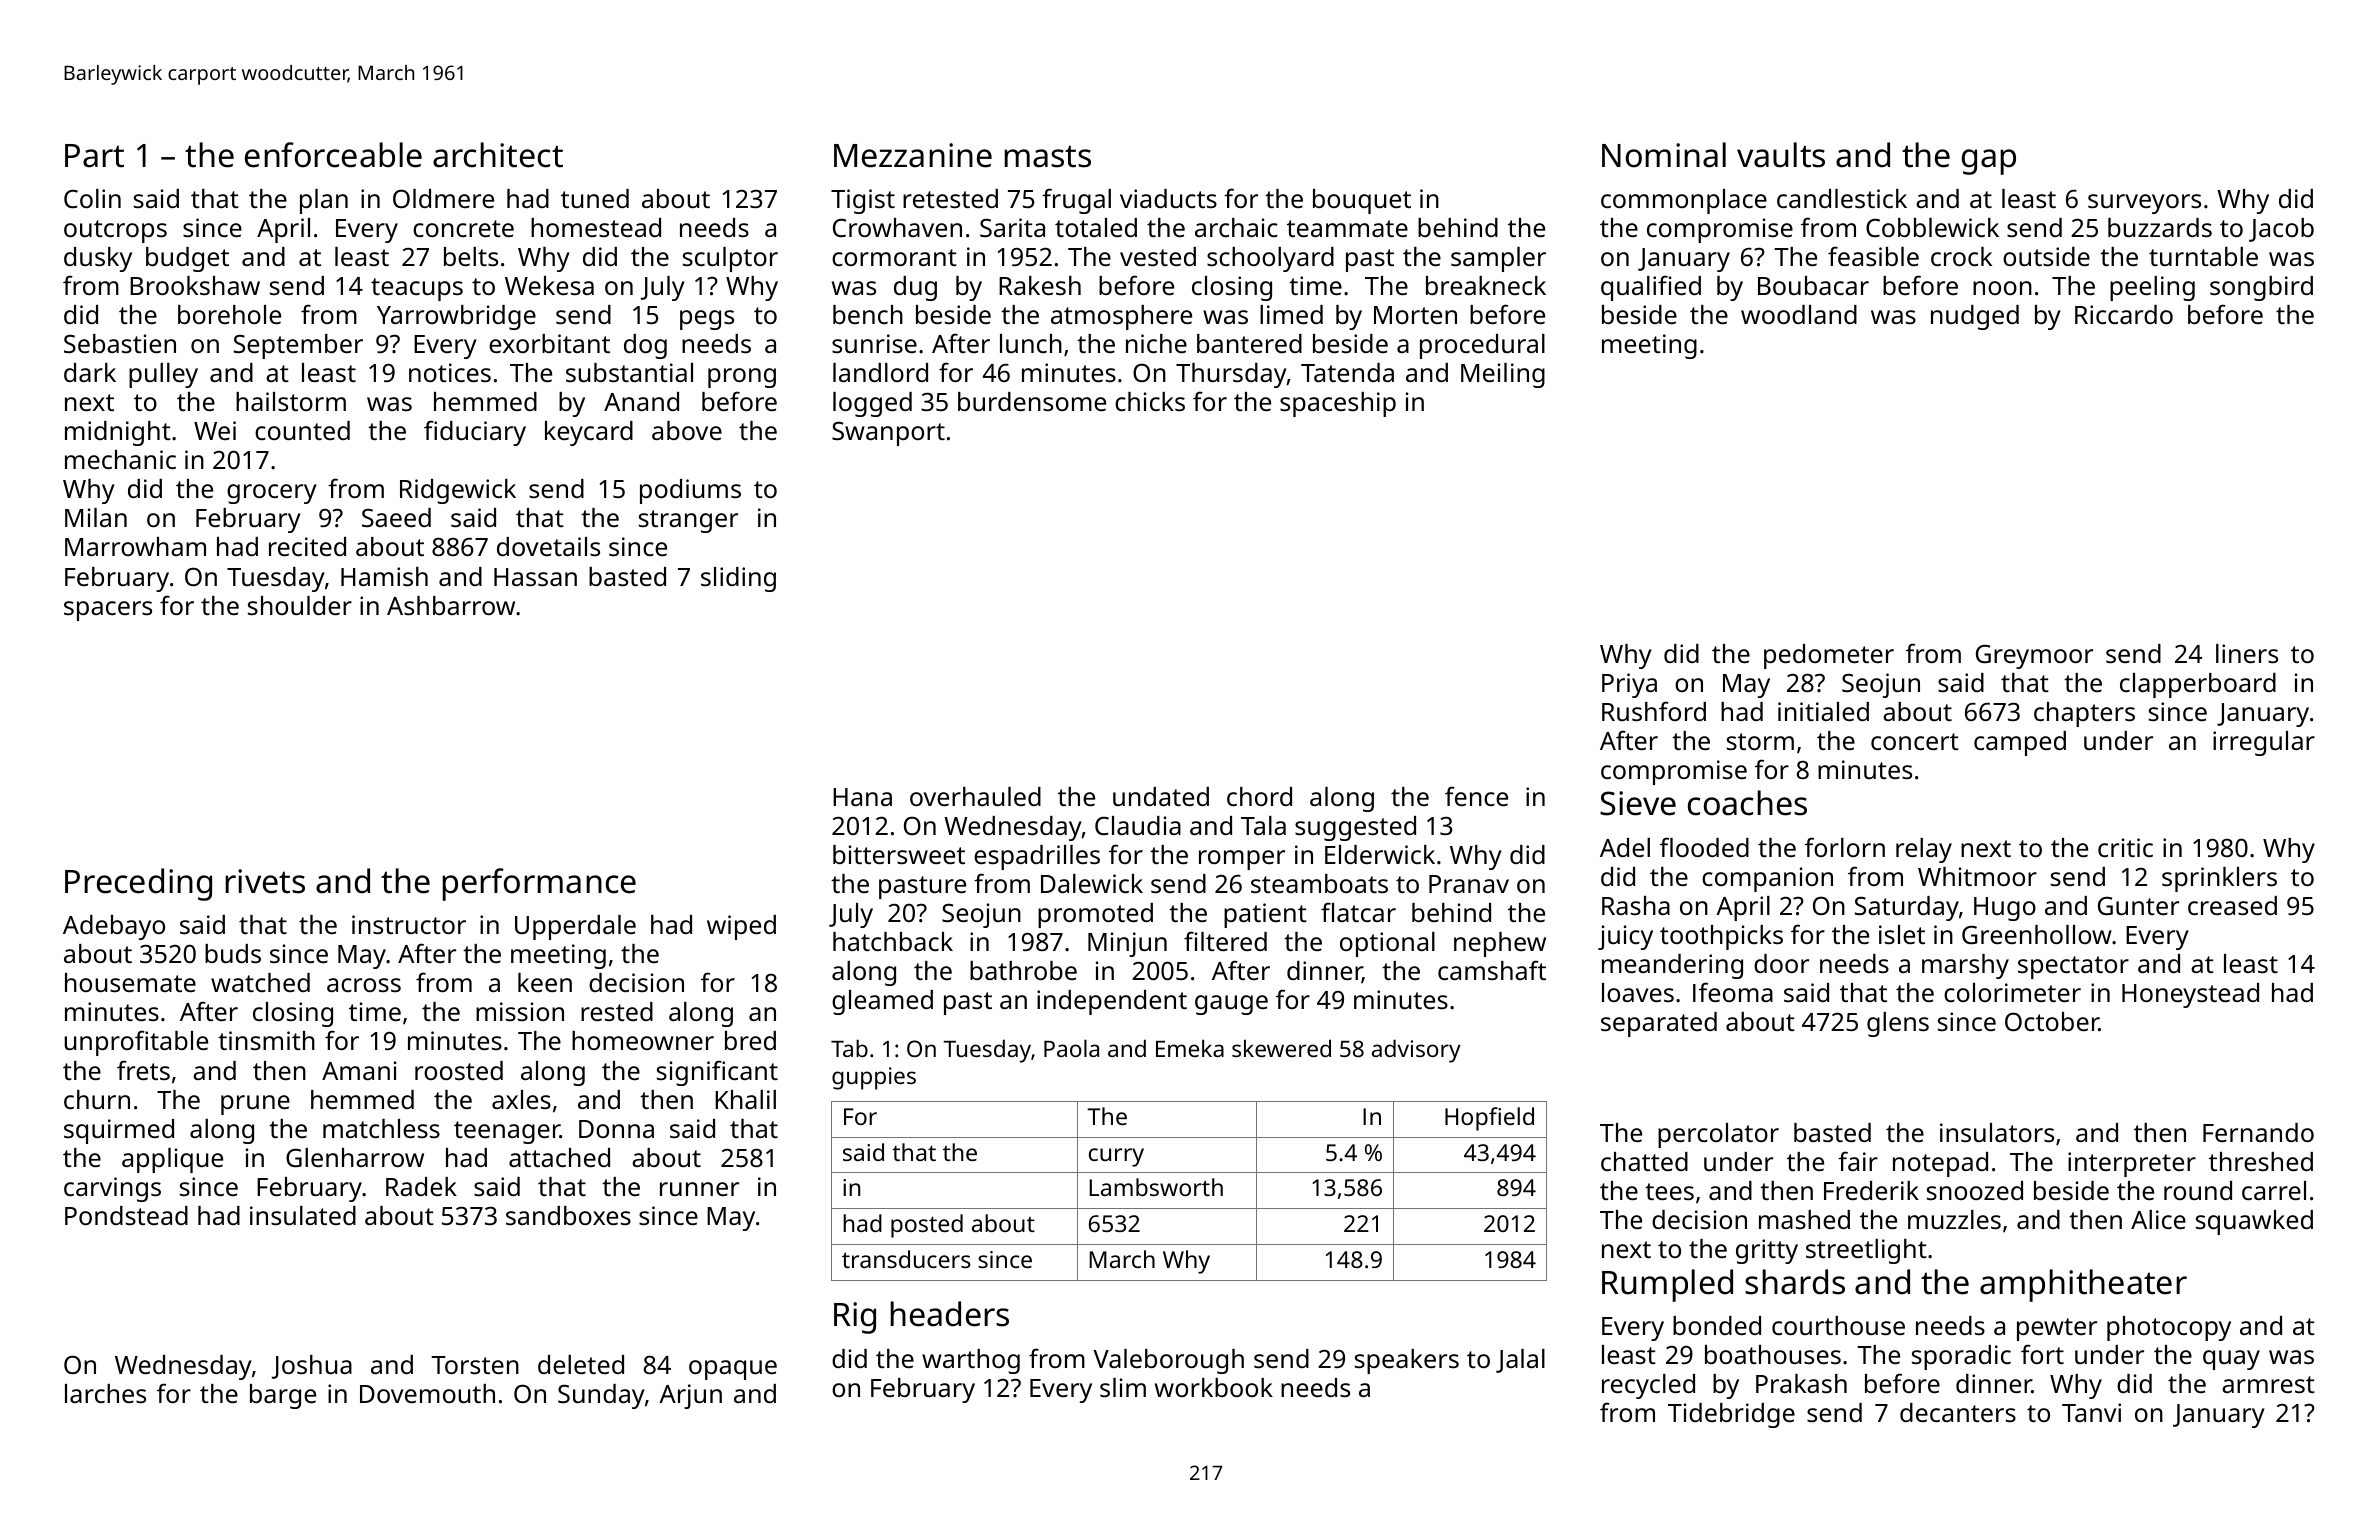 The image size is (2378, 1538). I want to click on Hopfield, so click(1489, 1119).
